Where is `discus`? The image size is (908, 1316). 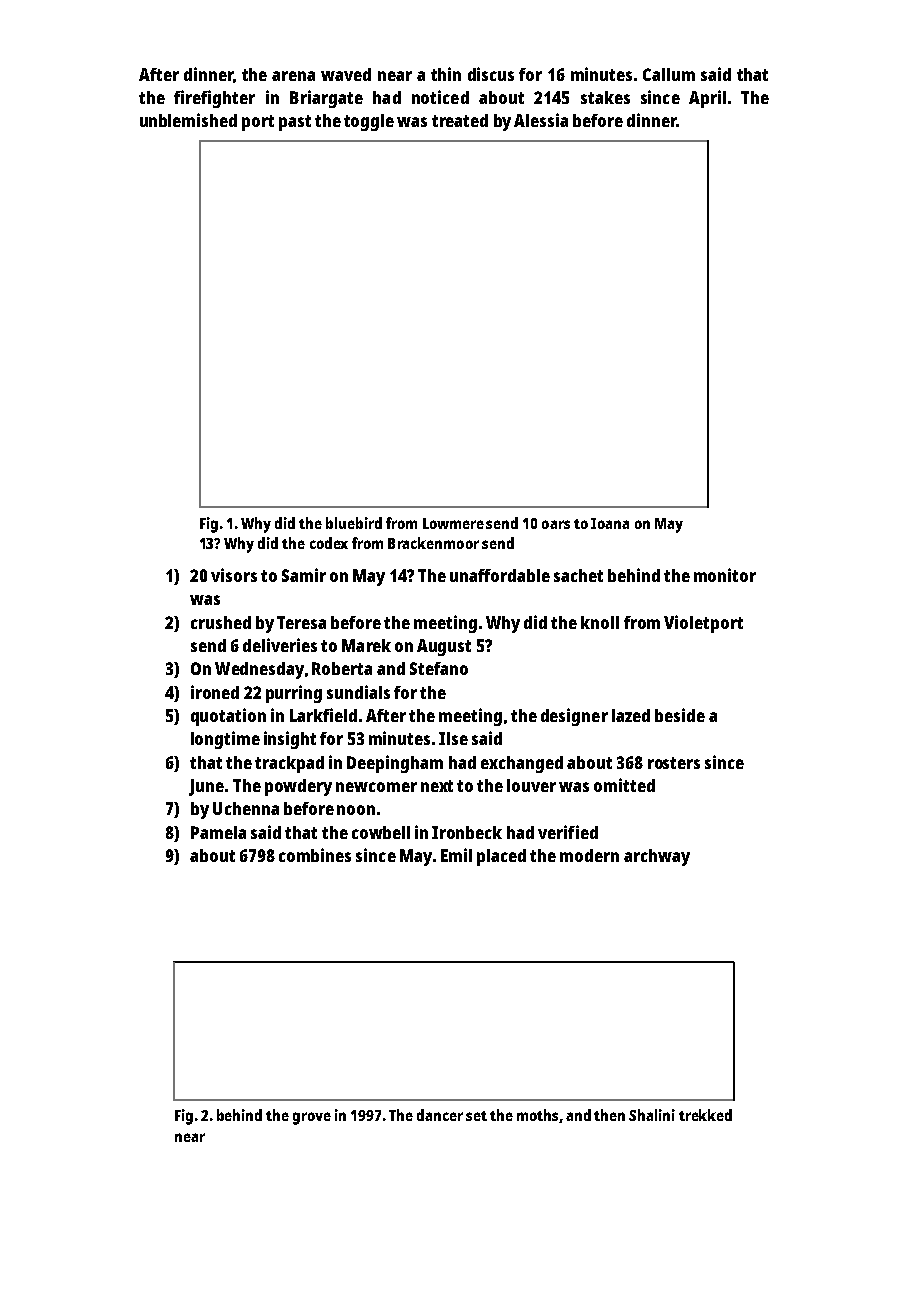
discus is located at coordinates (491, 74).
